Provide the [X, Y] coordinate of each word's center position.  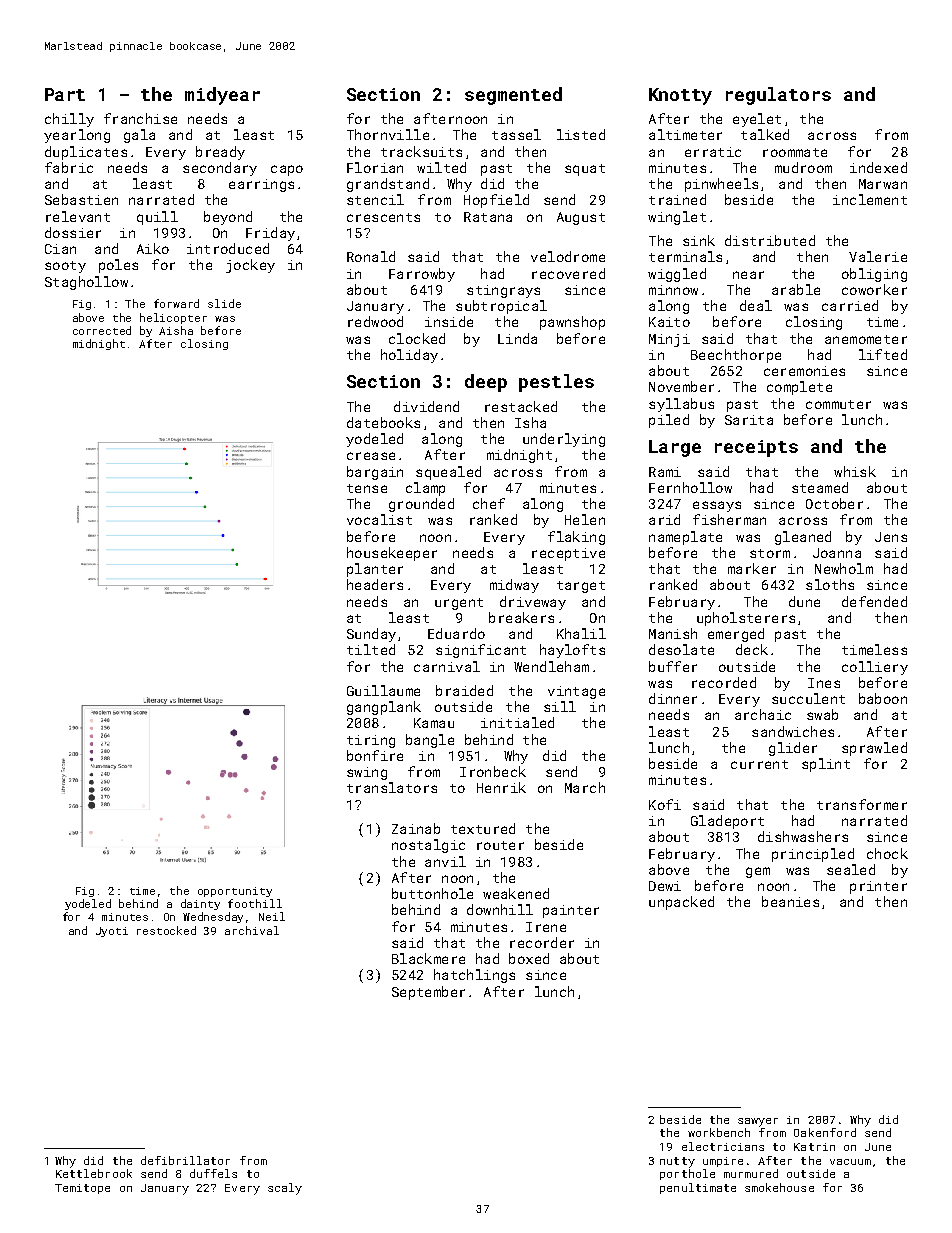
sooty [65, 267]
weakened [516, 893]
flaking [576, 538]
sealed [851, 869]
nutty [677, 1162]
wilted [441, 167]
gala [139, 136]
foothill [255, 903]
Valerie [878, 256]
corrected [102, 330]
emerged [736, 635]
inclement [870, 199]
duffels [213, 1173]
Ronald [371, 256]
